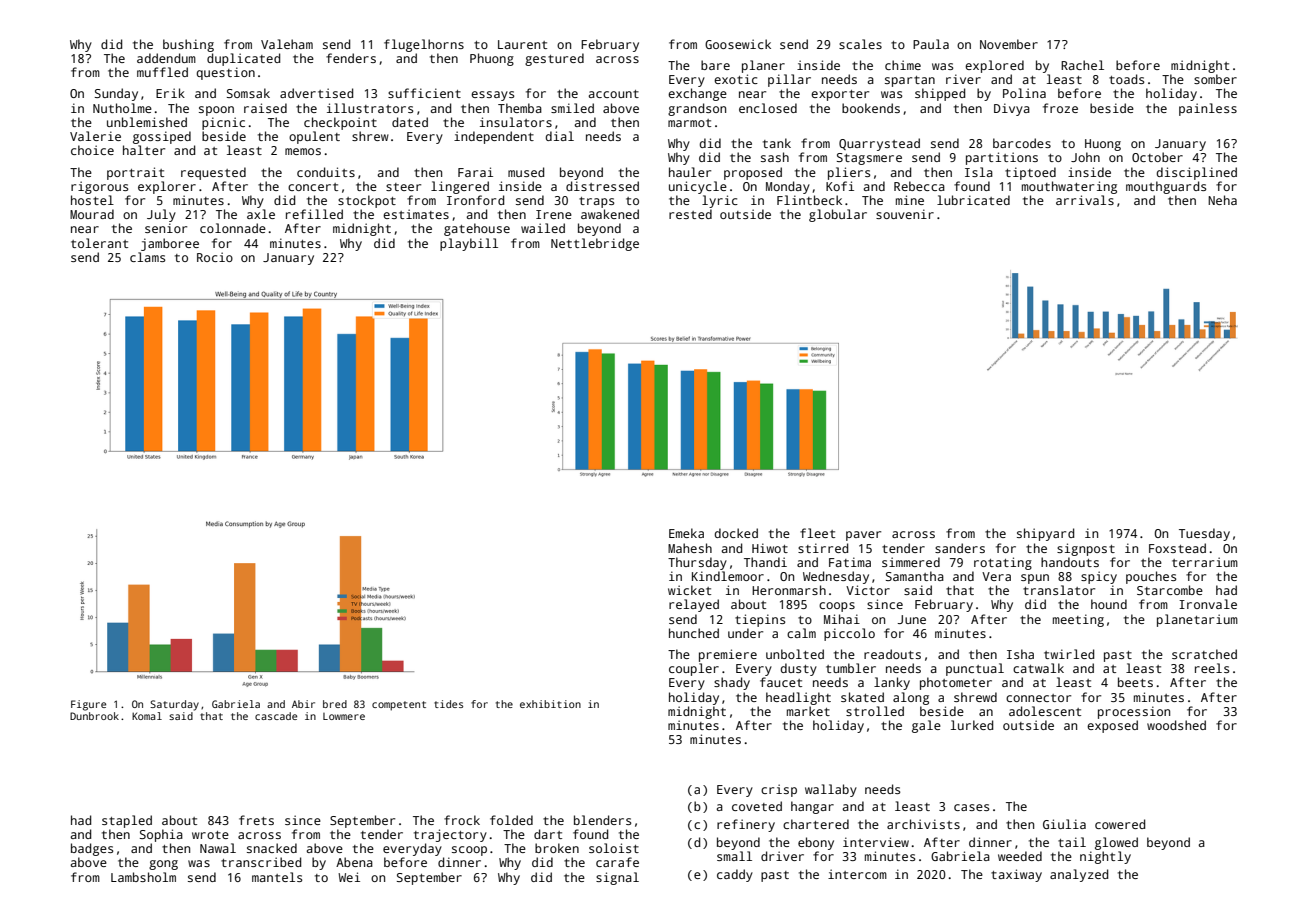  I want to click on caddy, so click(735, 875).
